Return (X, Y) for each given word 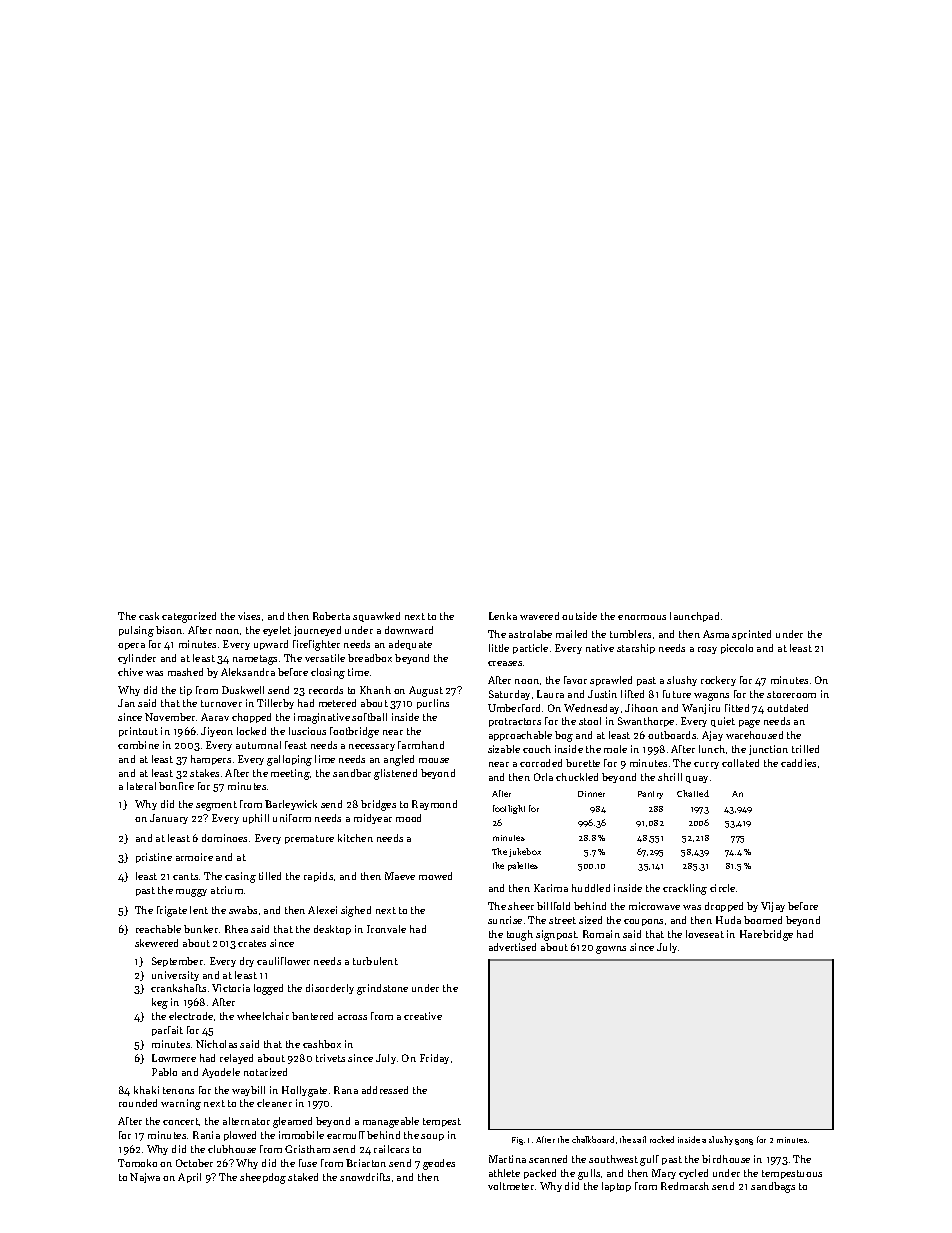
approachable (520, 736)
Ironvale (386, 929)
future (677, 694)
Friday (434, 1059)
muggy (191, 893)
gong (744, 1142)
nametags (255, 660)
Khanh (375, 690)
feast (296, 745)
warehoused (754, 735)
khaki (146, 1090)
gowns (611, 950)
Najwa (145, 1178)
